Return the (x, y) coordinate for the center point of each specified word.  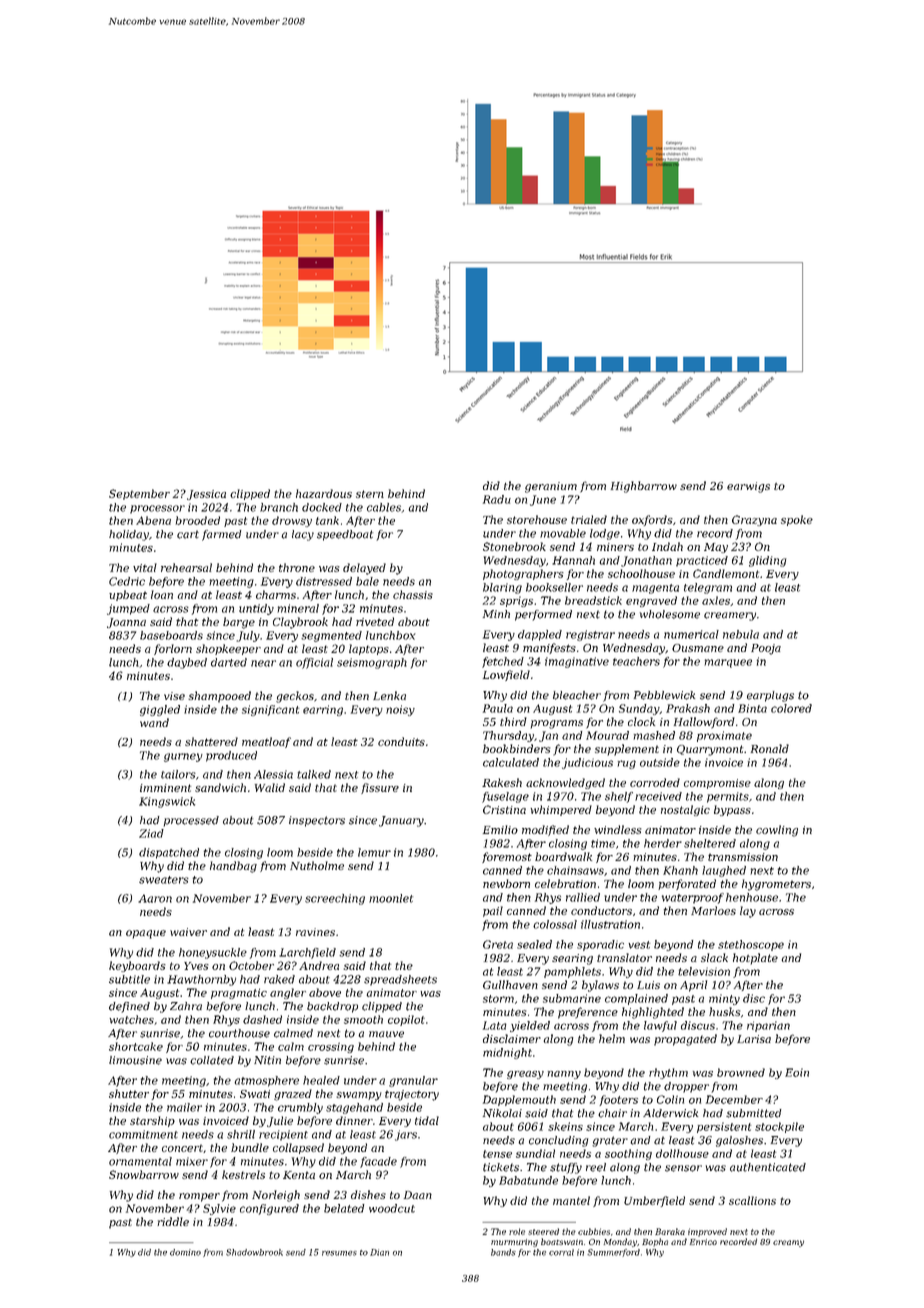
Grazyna (754, 520)
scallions (752, 1200)
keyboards (137, 966)
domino (185, 1252)
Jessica (206, 495)
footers (618, 1100)
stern (370, 494)
